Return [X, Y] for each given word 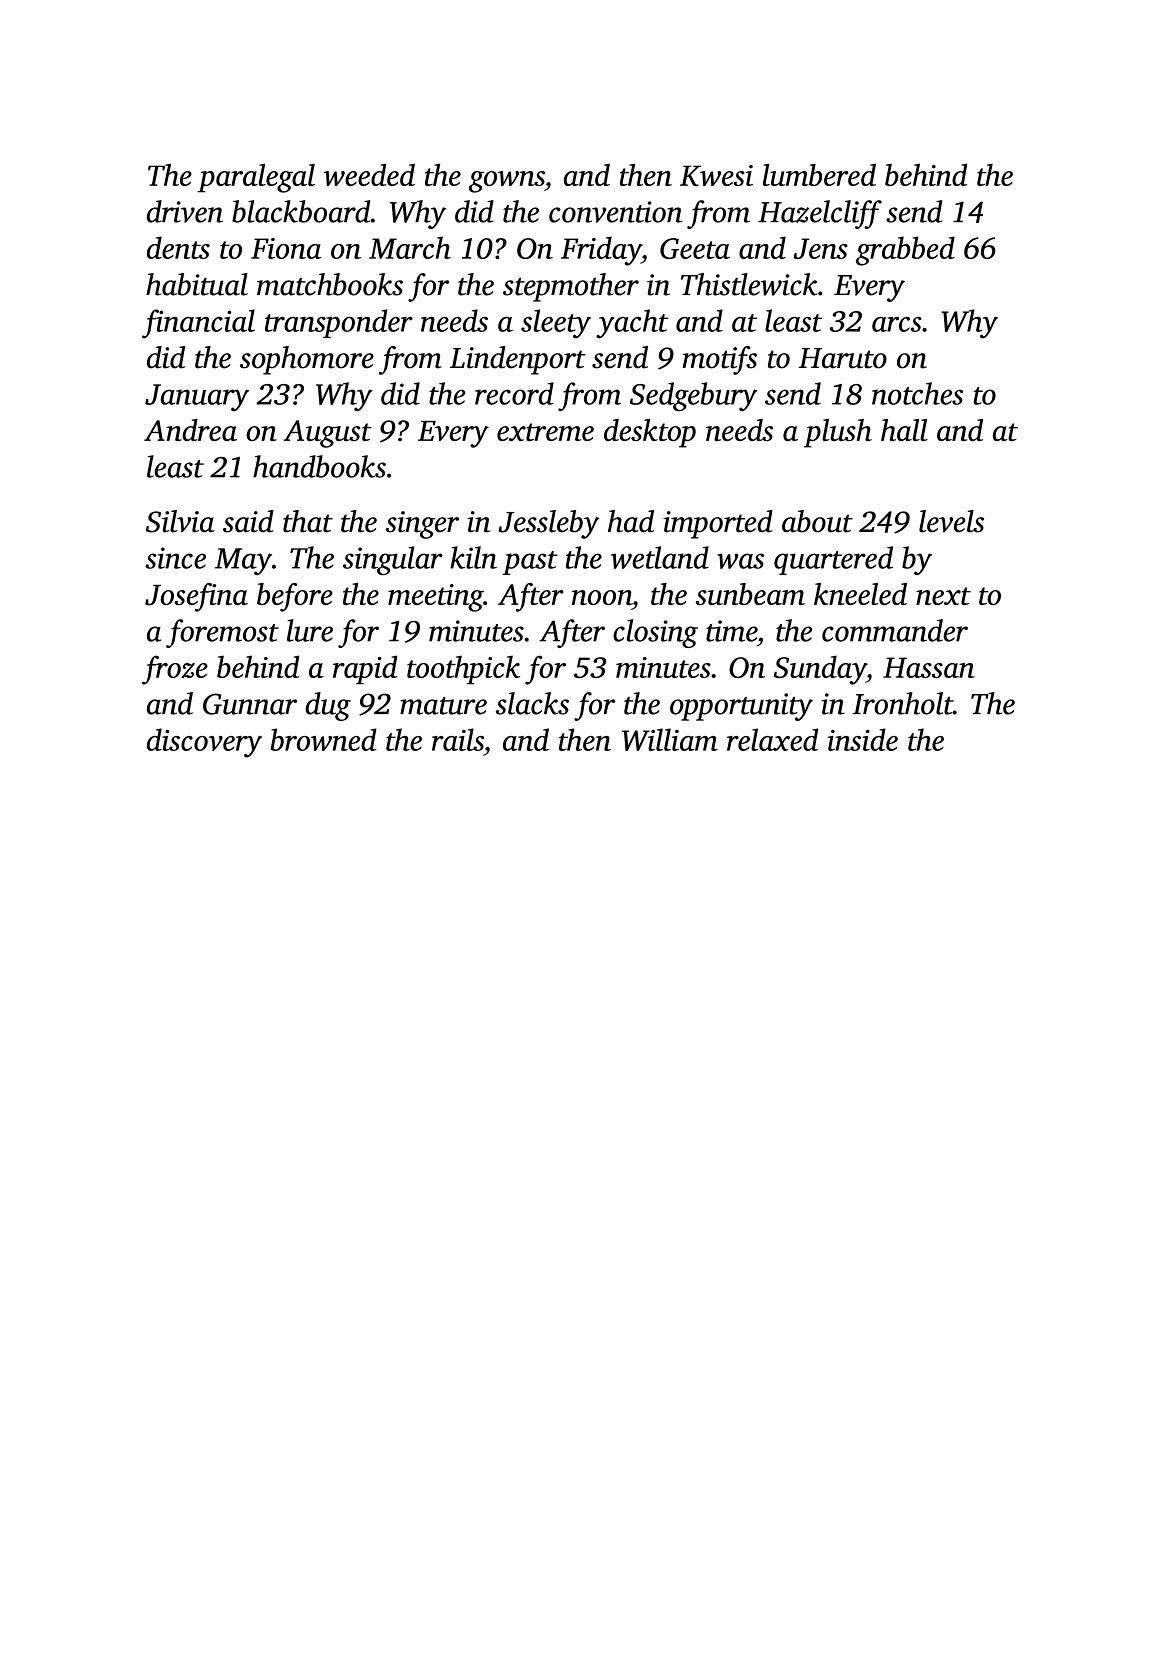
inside [863, 739]
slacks [532, 703]
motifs [720, 360]
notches [917, 393]
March [410, 247]
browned [323, 739]
